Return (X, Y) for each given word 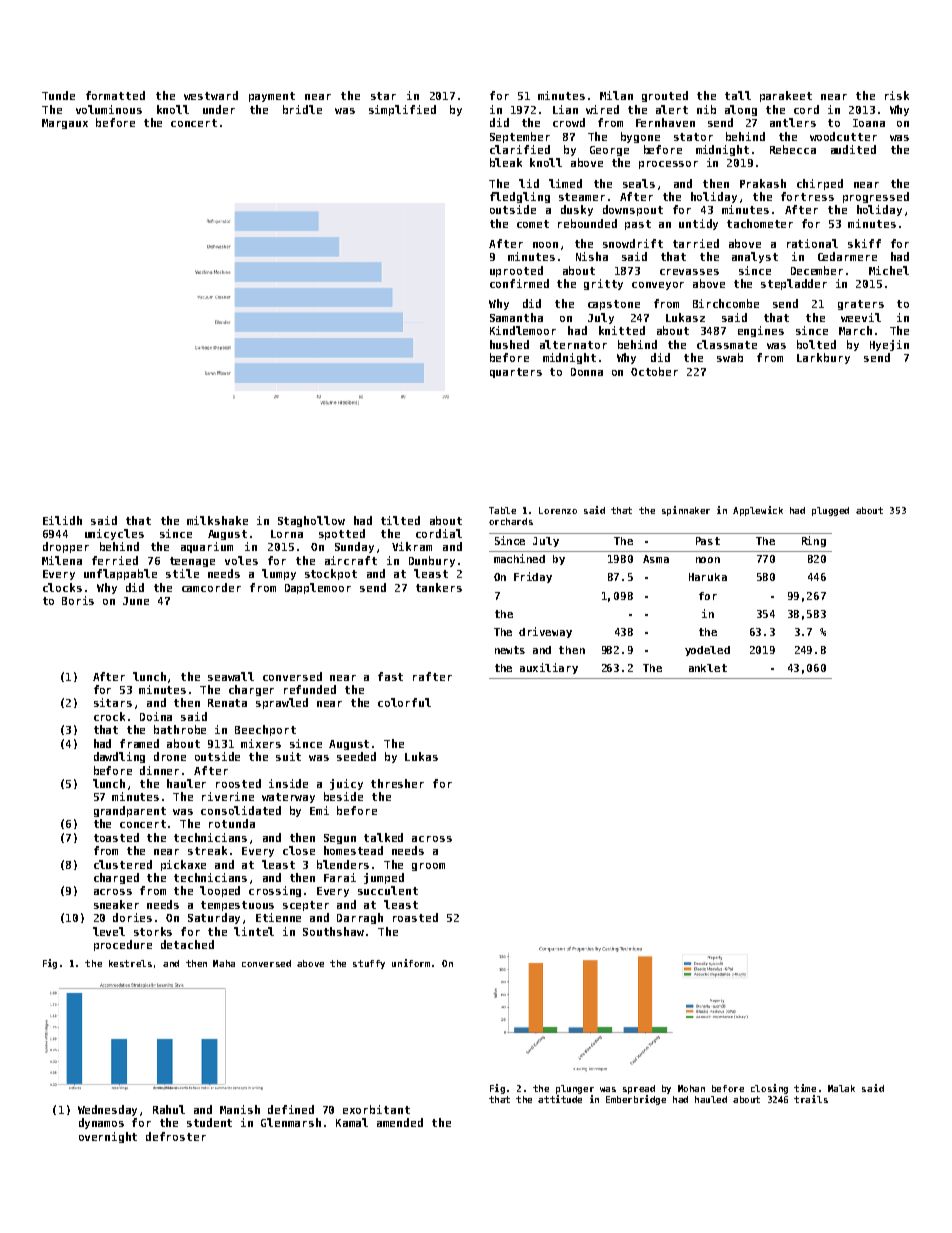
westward (211, 95)
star (383, 96)
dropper (66, 547)
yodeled (707, 651)
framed (139, 743)
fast (390, 676)
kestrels (130, 963)
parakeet (786, 96)
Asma (656, 559)
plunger (575, 1089)
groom (428, 867)
